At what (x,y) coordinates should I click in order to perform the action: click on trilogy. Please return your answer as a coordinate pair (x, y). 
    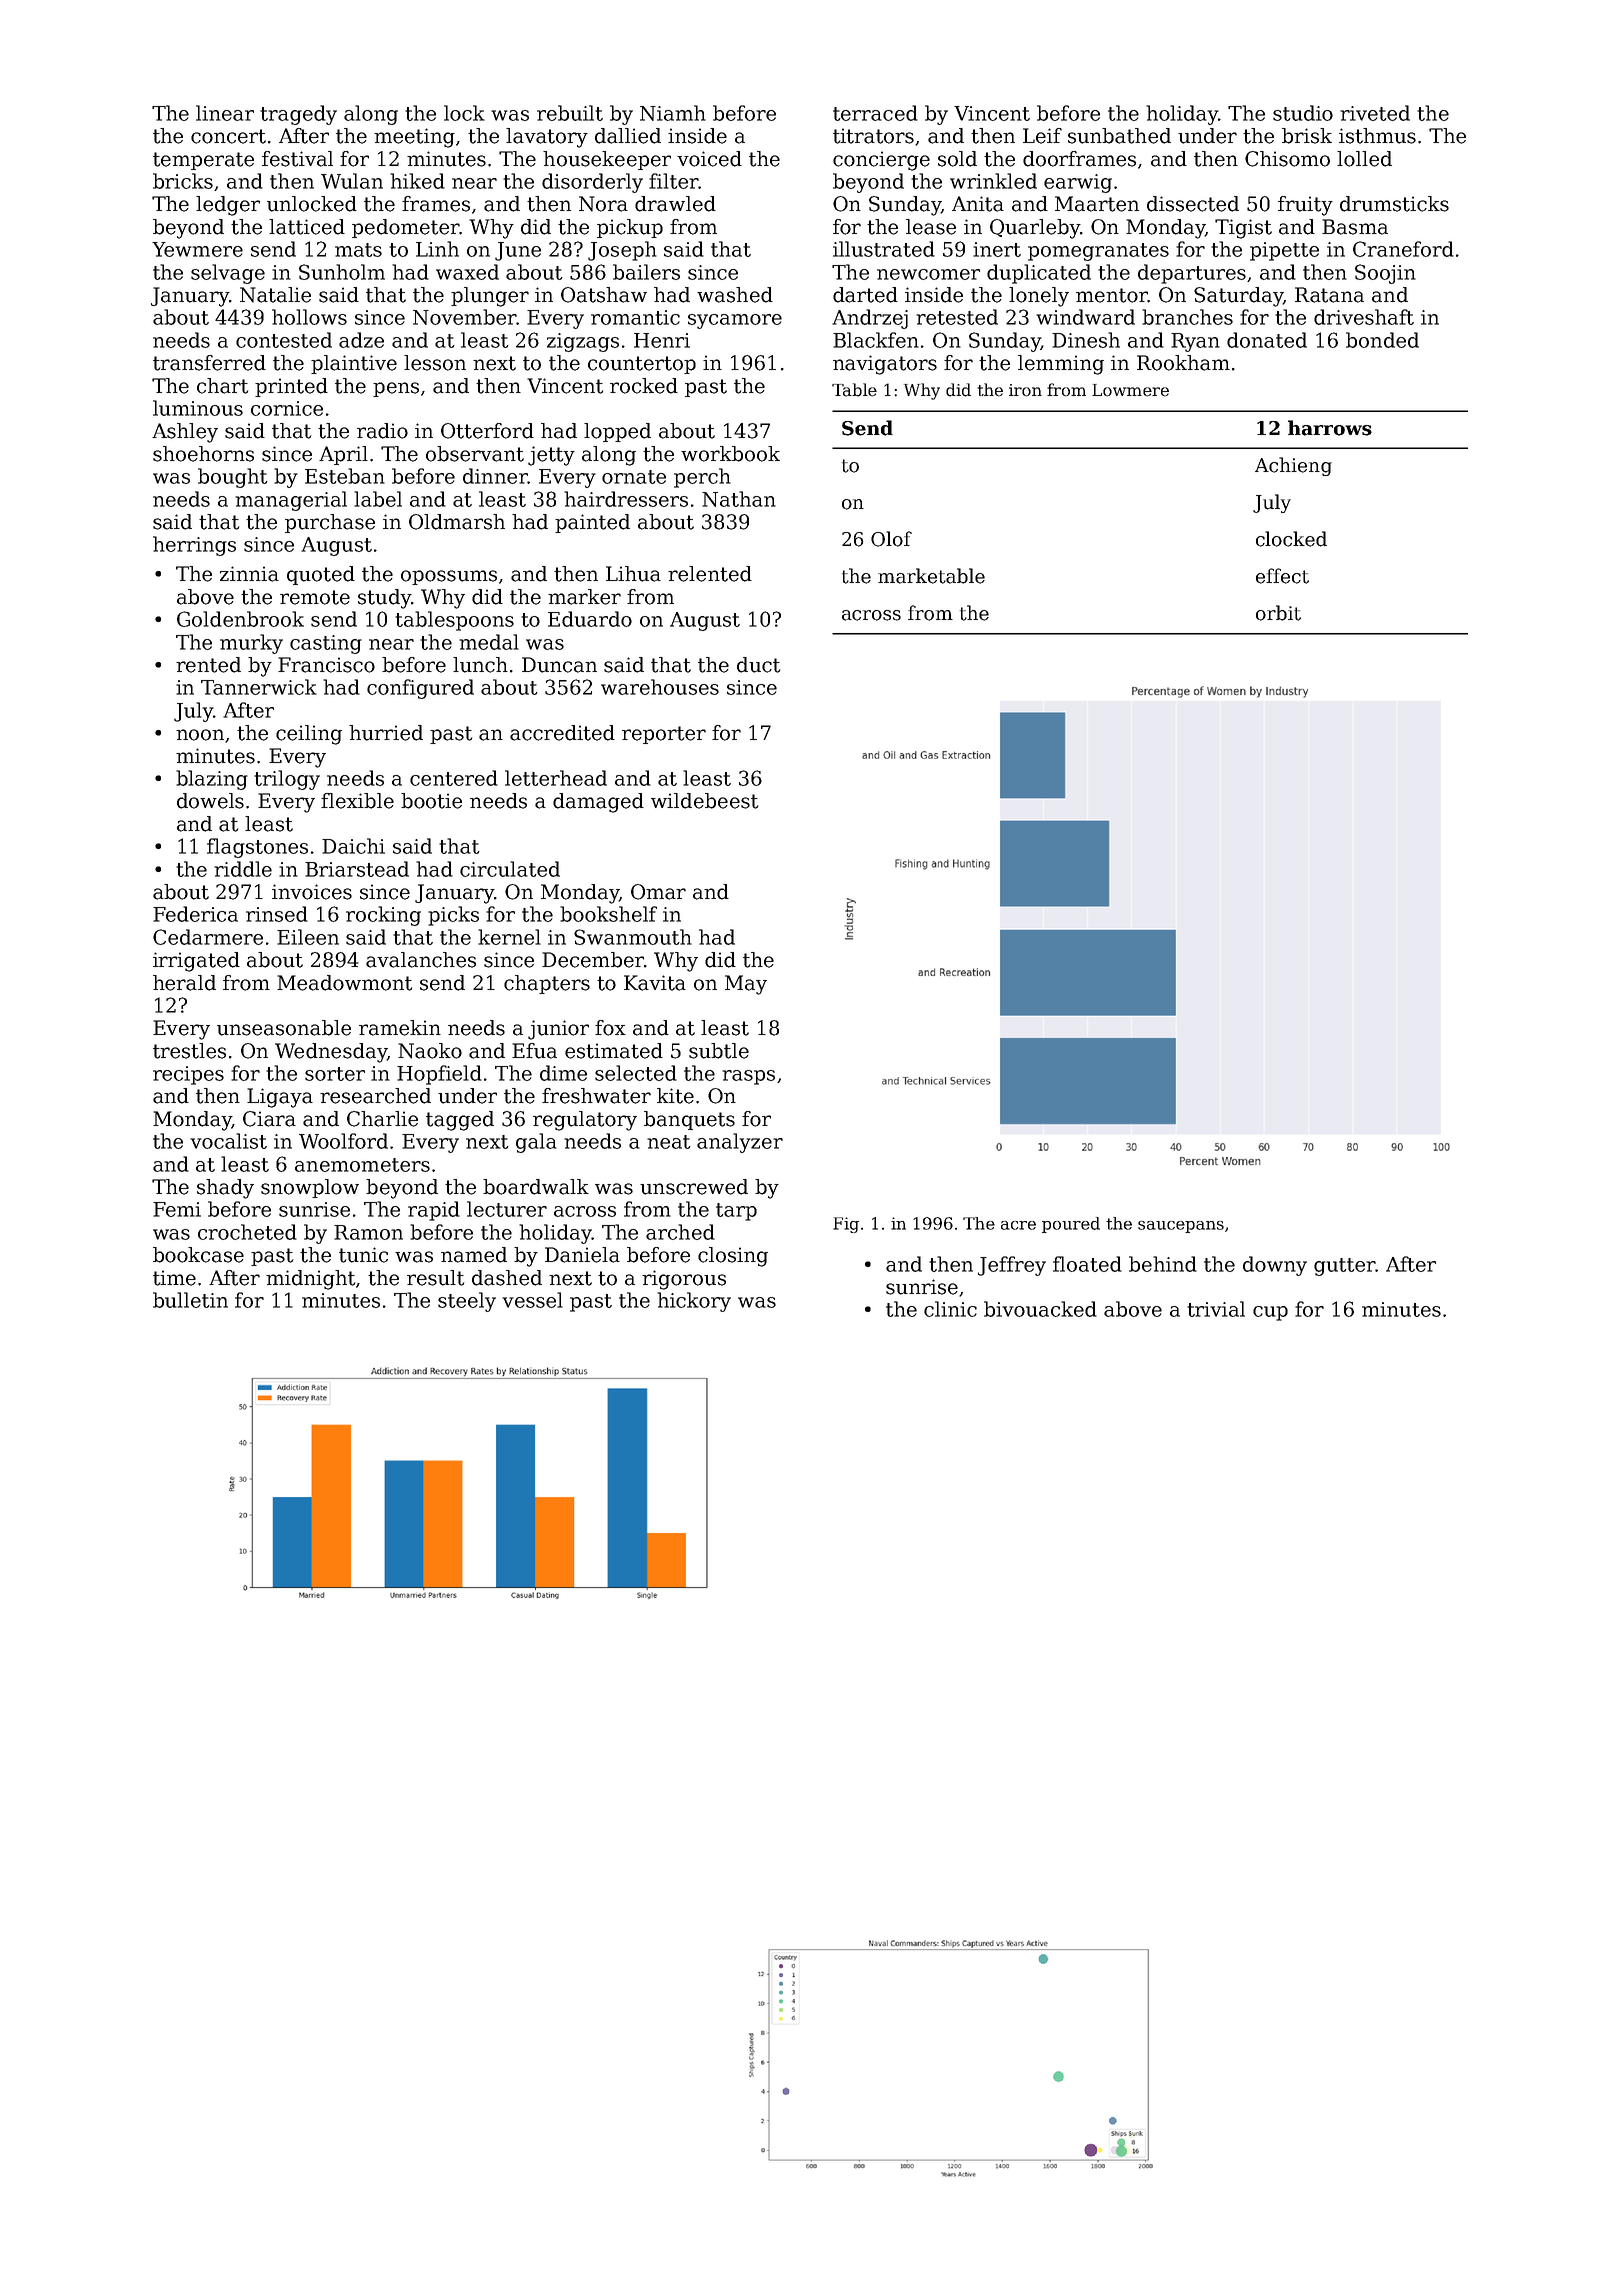
    Looking at the image, I should click on (287, 780).
